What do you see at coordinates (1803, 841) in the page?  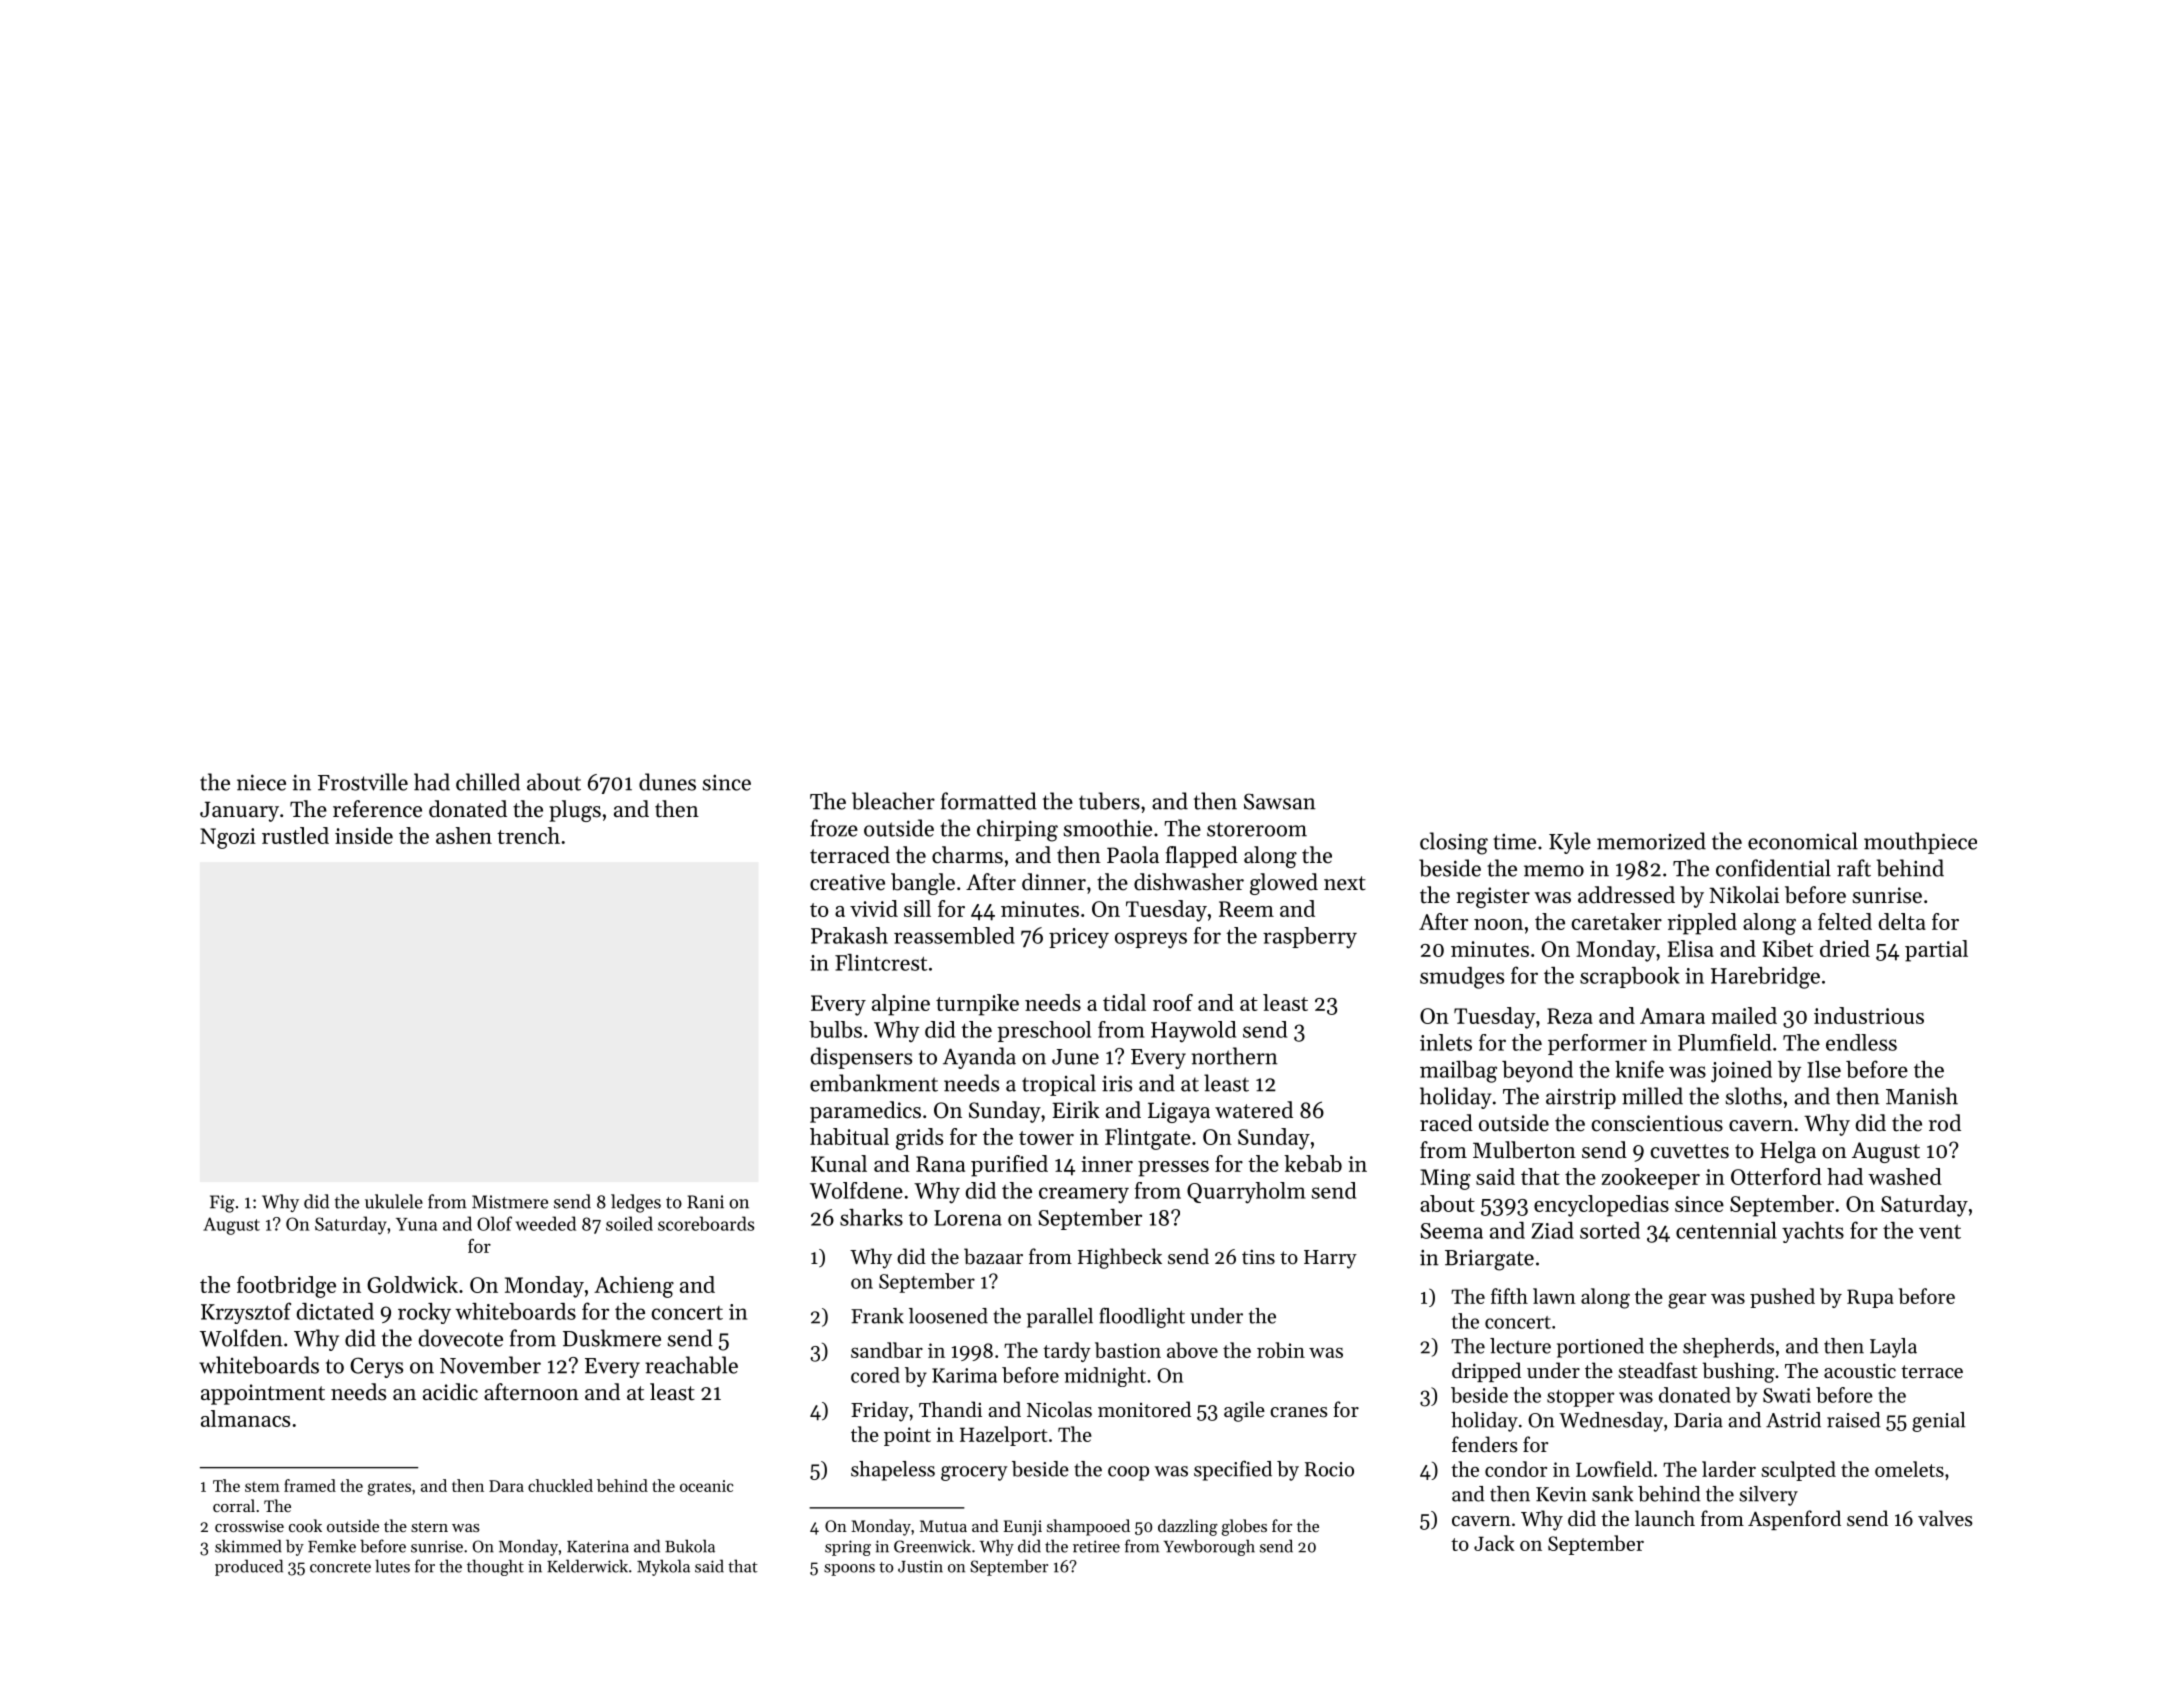 I see `economical` at bounding box center [1803, 841].
